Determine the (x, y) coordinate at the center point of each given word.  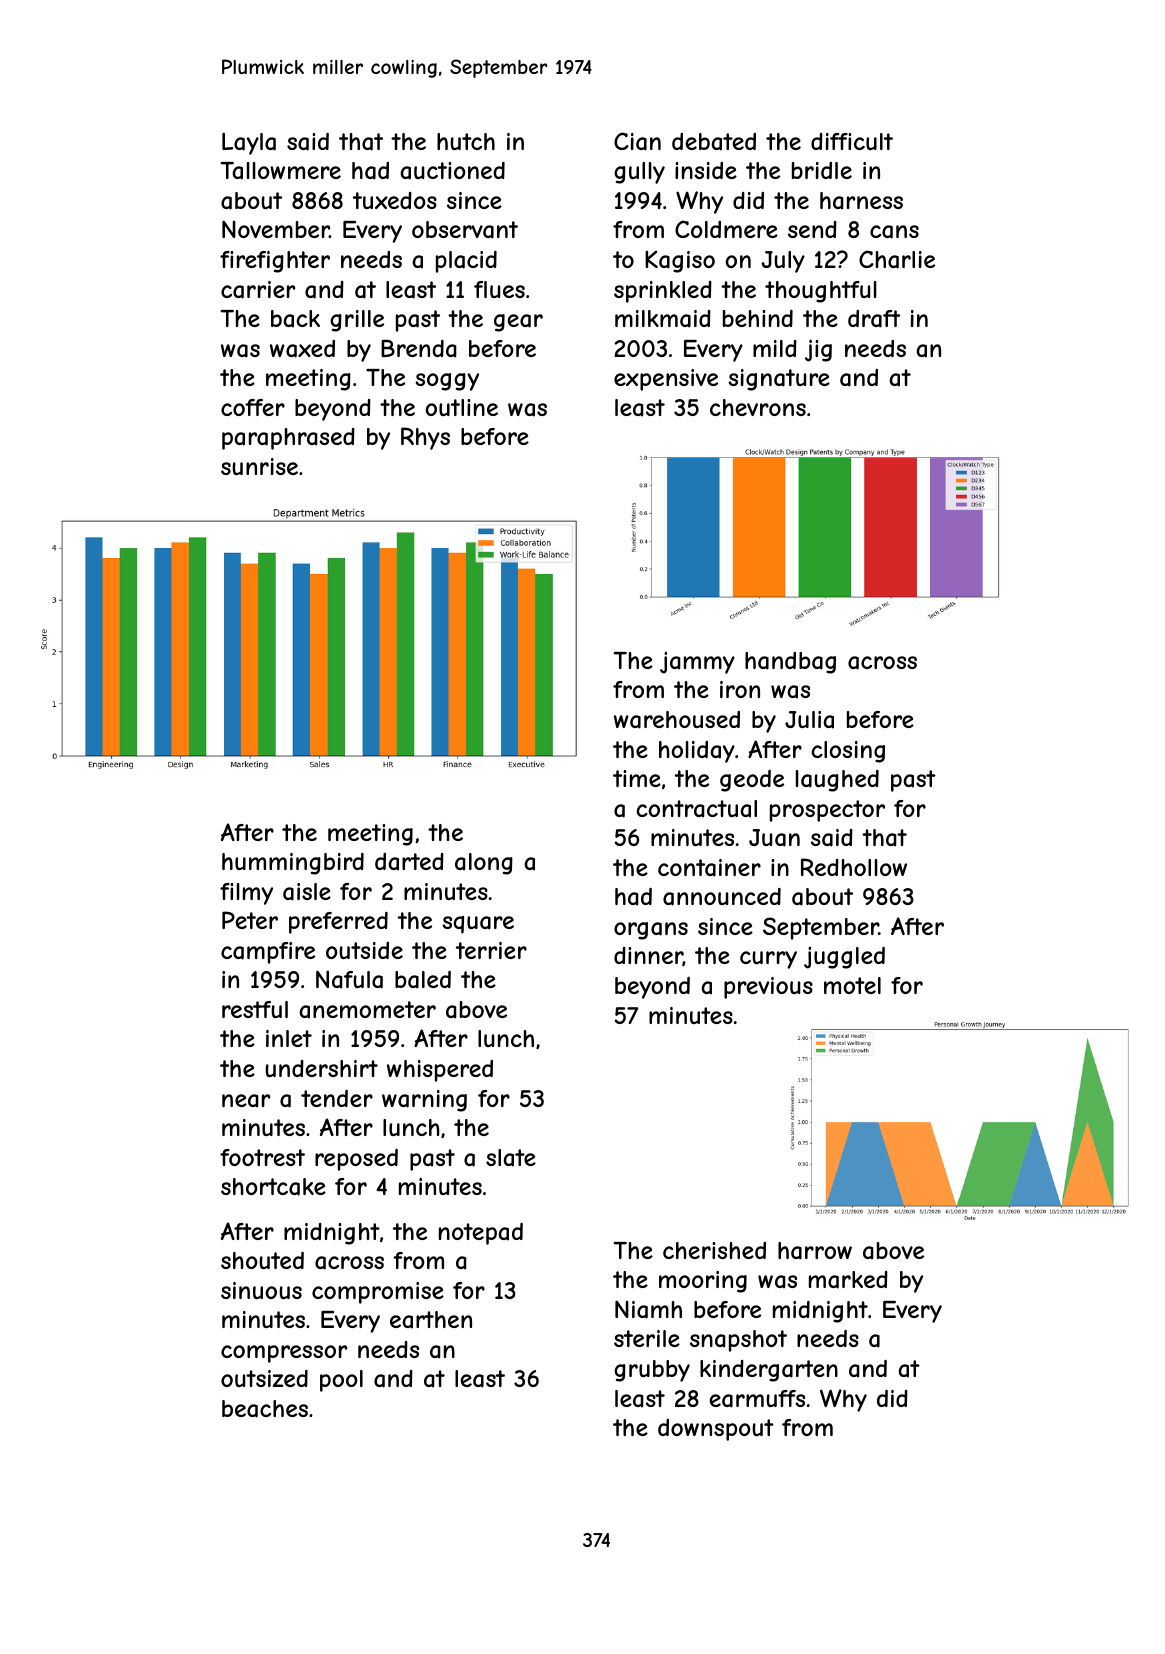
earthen (431, 1320)
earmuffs (757, 1399)
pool (341, 1381)
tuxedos (395, 200)
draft (874, 319)
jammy (697, 663)
